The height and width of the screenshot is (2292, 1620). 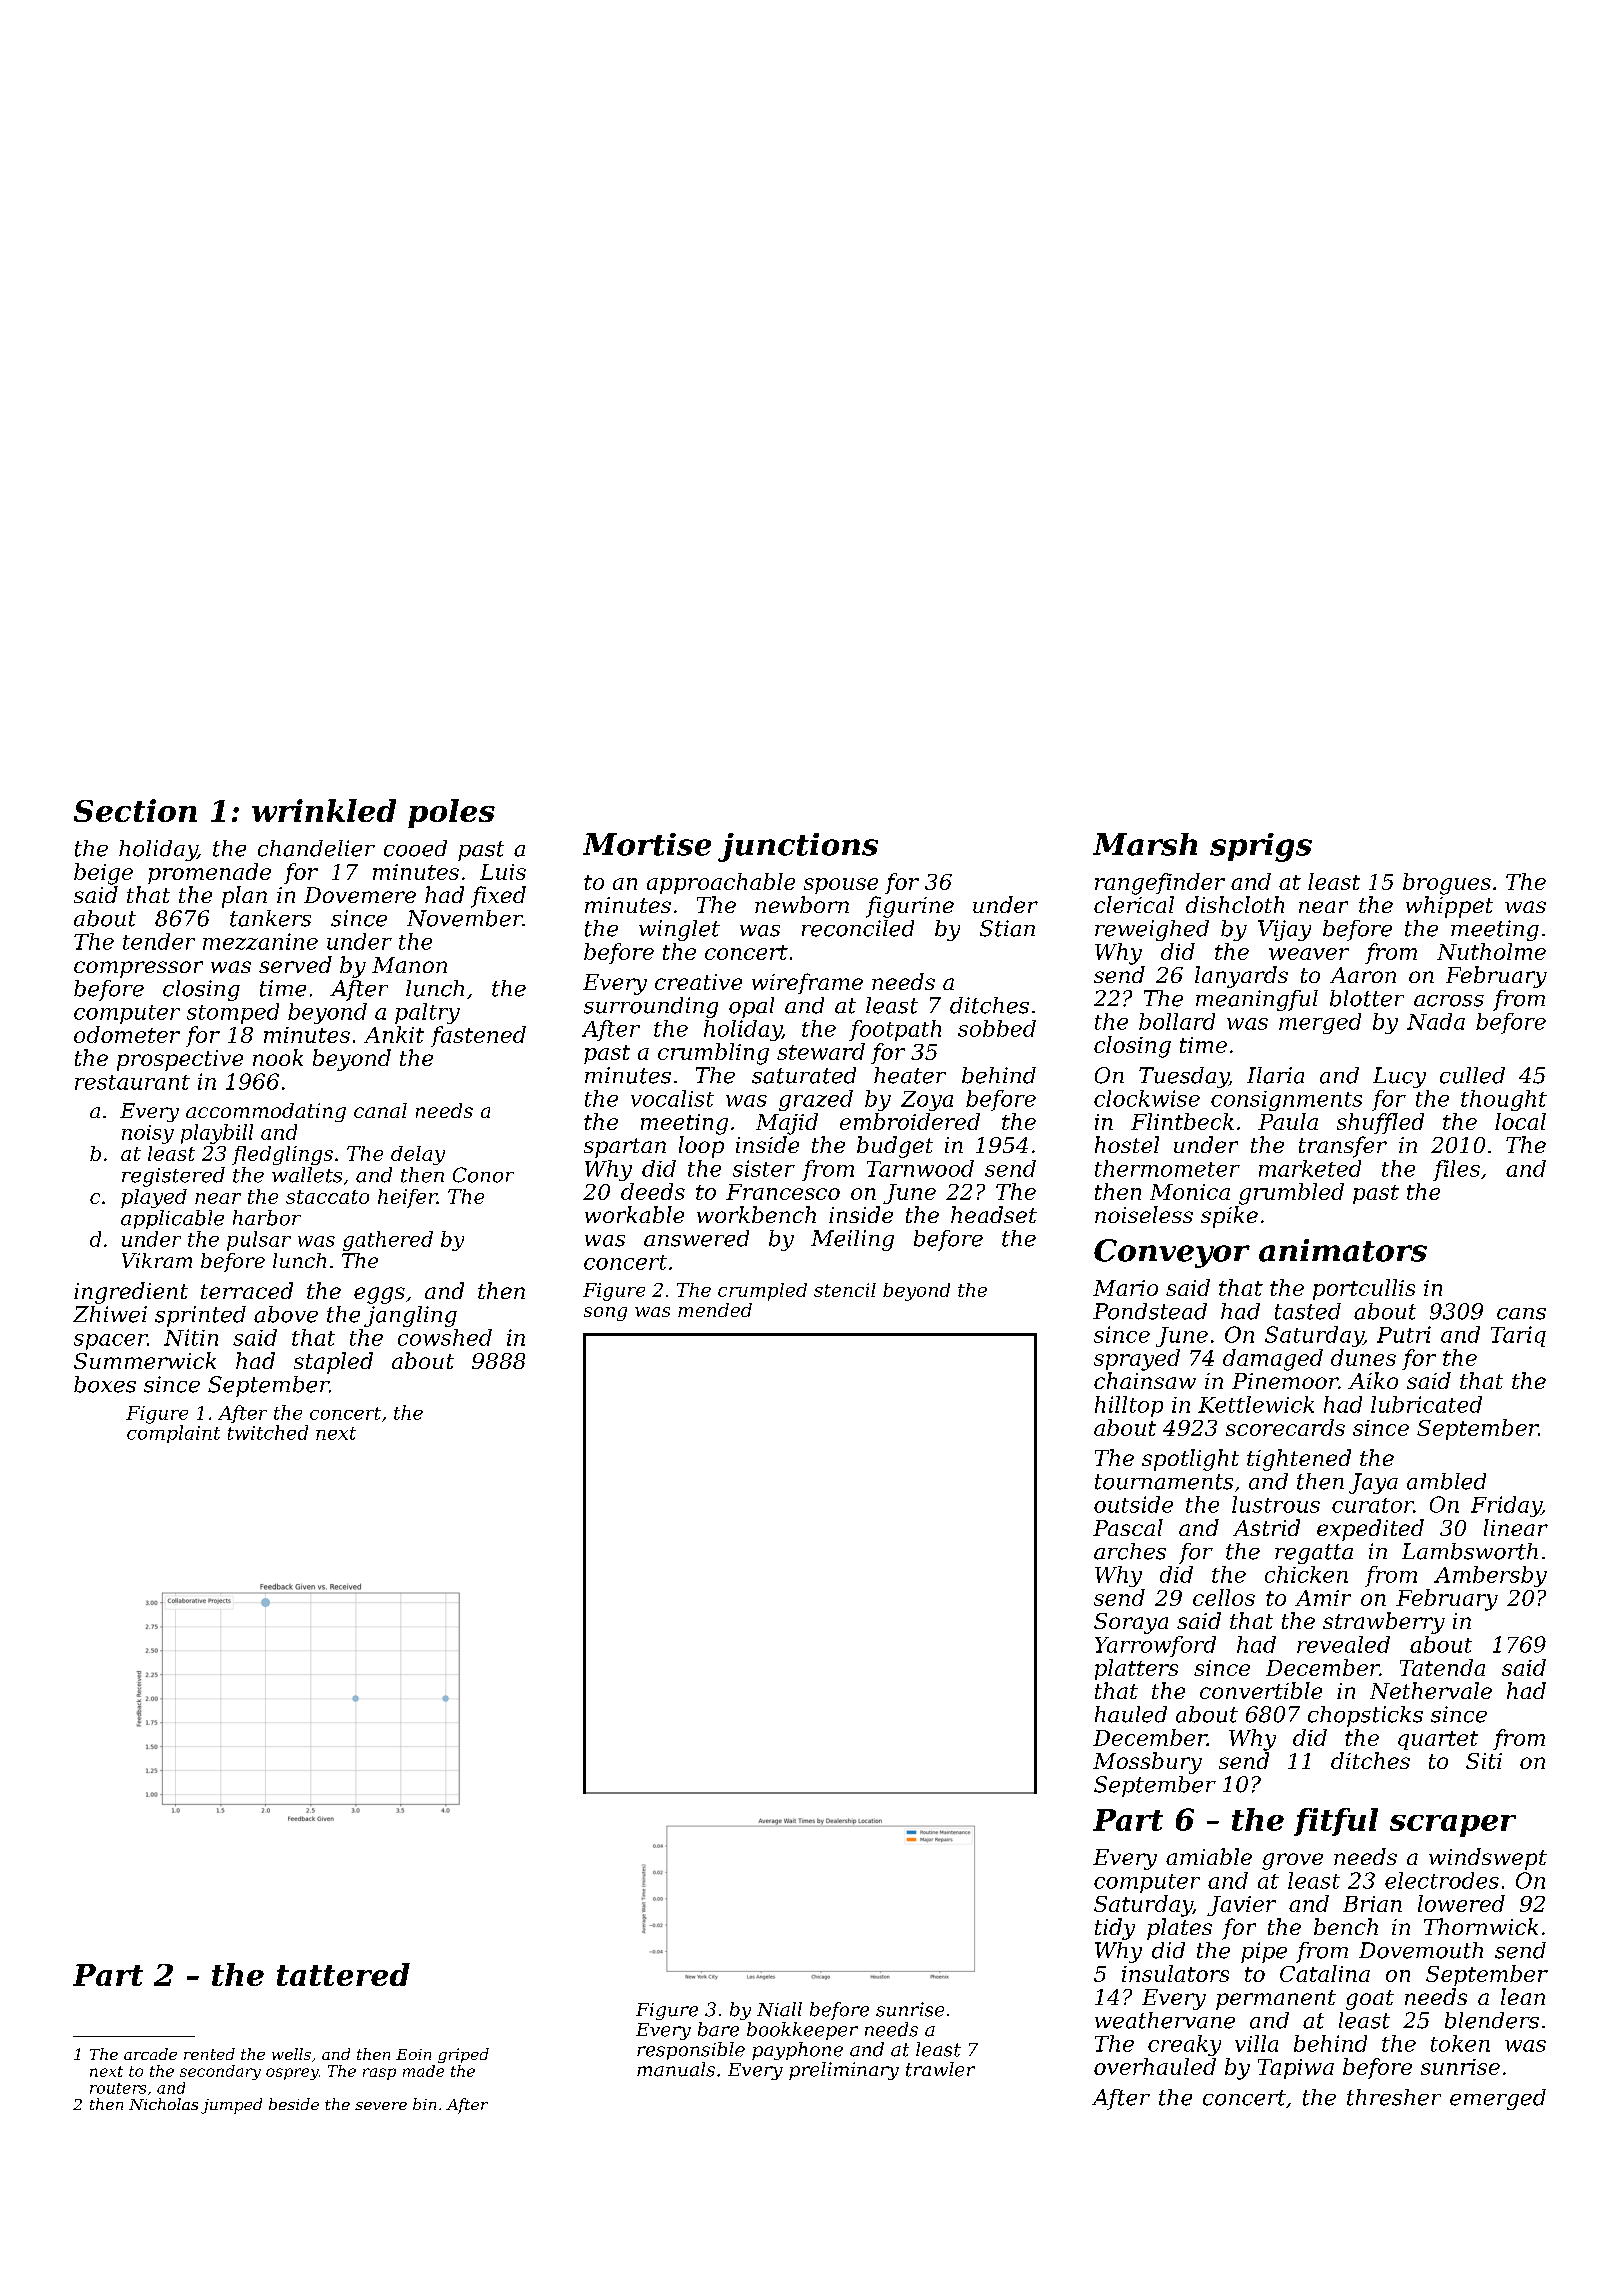 I want to click on delay, so click(x=418, y=1155).
